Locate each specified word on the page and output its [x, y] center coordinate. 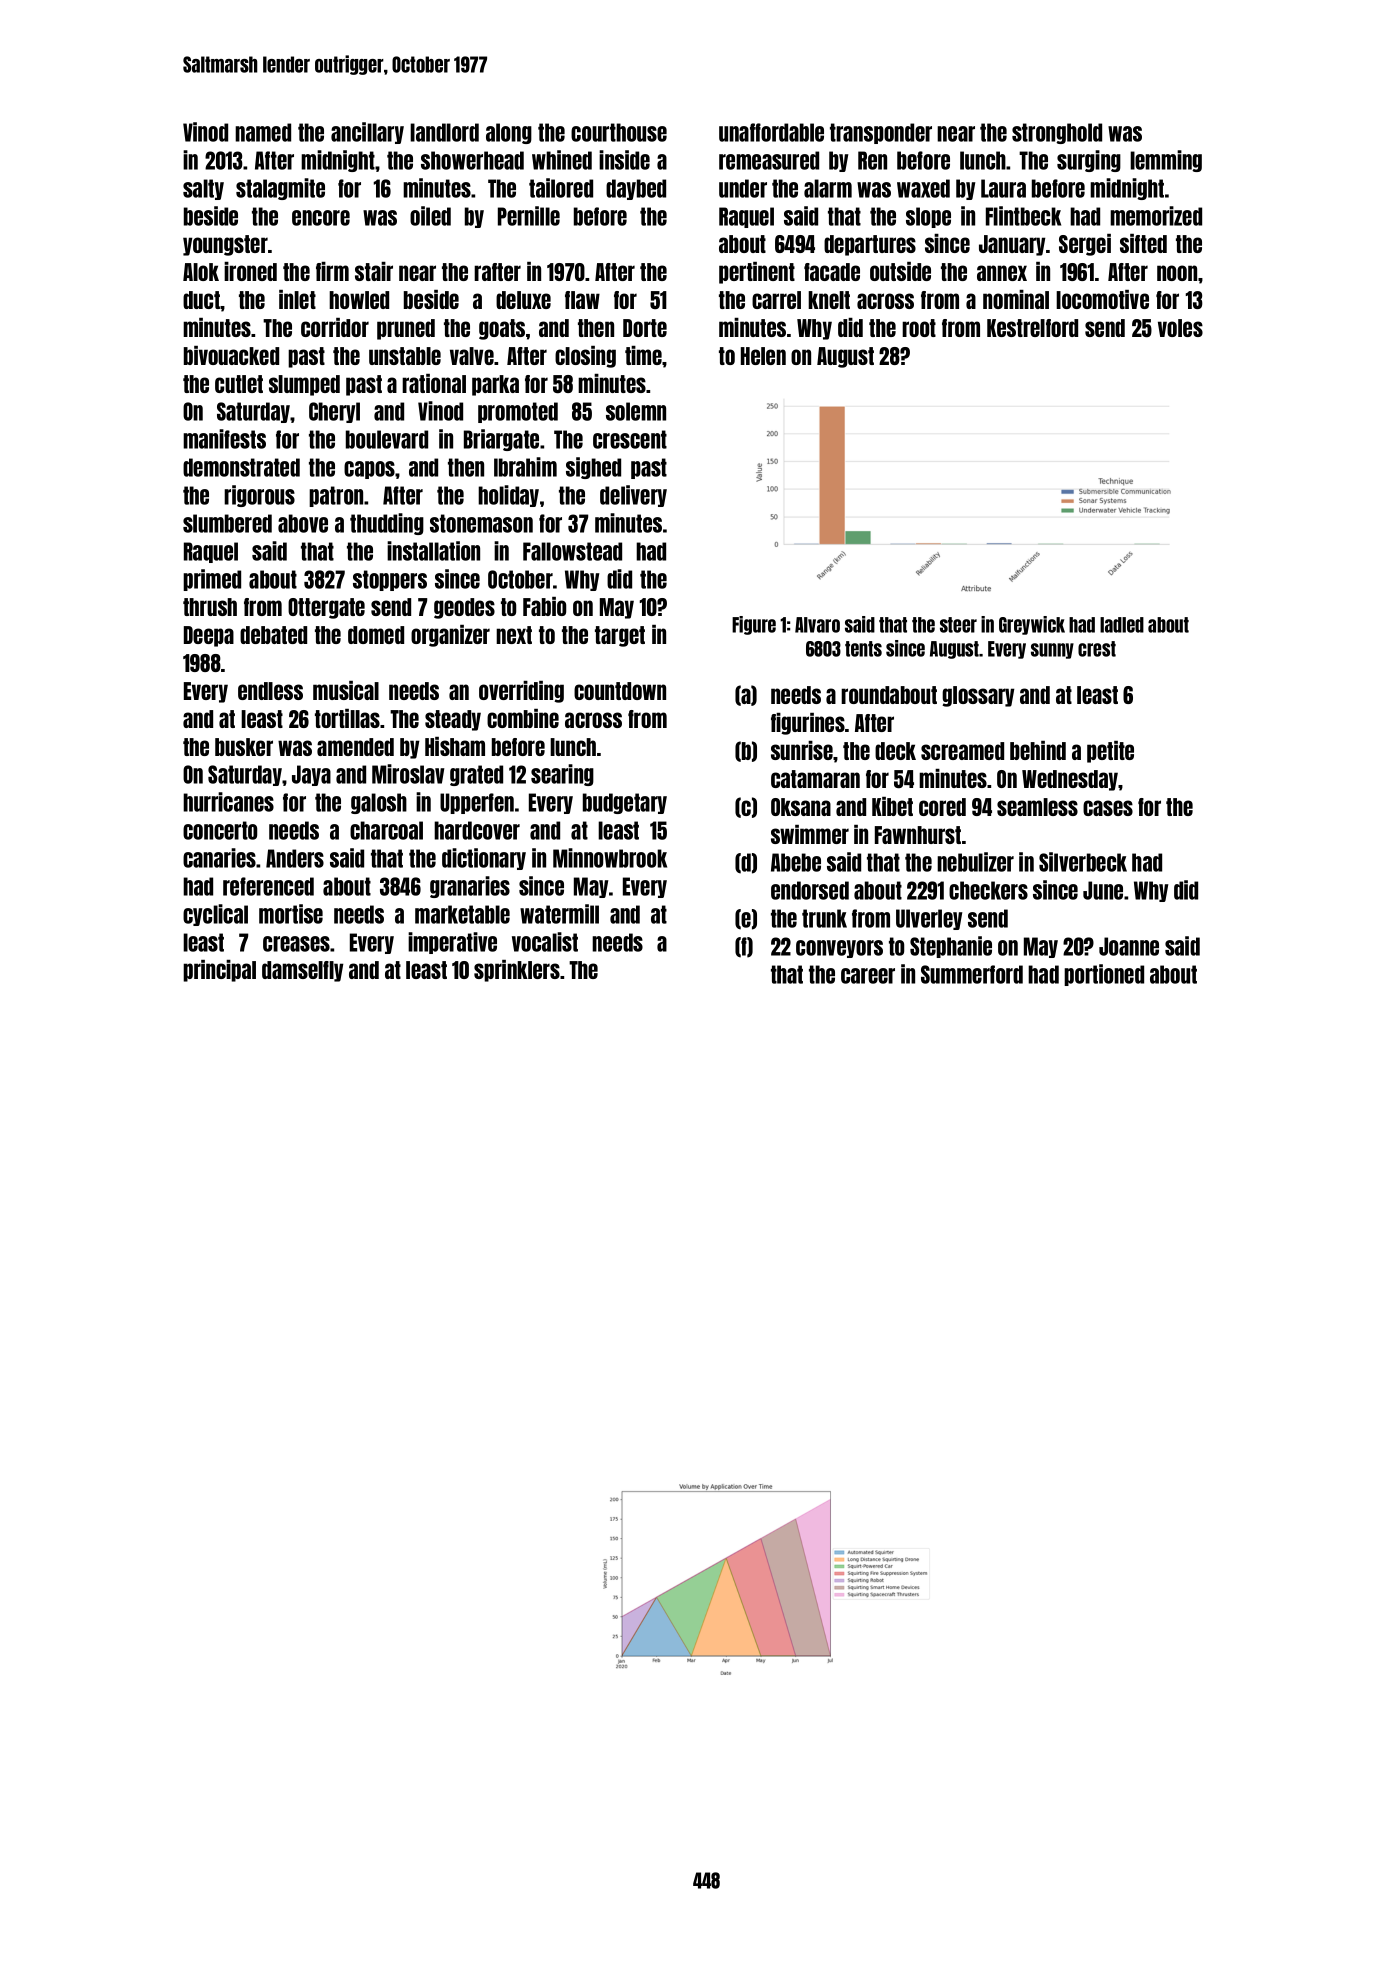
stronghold [1057, 133]
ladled [1122, 625]
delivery [633, 496]
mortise [291, 914]
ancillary [367, 133]
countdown [620, 691]
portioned [1104, 975]
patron [336, 496]
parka [495, 385]
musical [346, 690]
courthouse [619, 132]
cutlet [239, 384]
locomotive [1102, 299]
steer [958, 625]
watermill [559, 914]
